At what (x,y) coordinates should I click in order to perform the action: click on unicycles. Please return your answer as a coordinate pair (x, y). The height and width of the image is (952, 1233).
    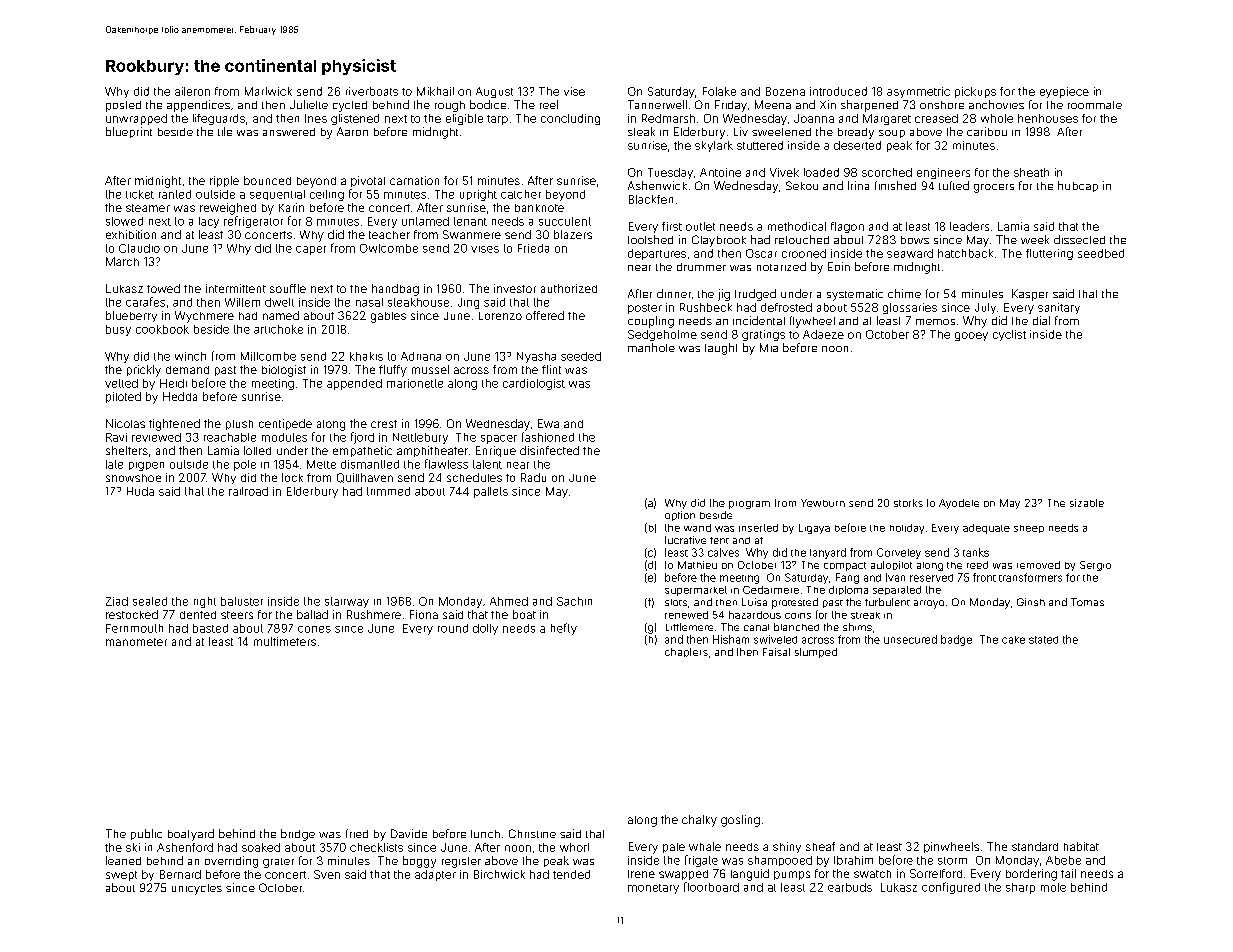
    Looking at the image, I should click on (197, 889).
